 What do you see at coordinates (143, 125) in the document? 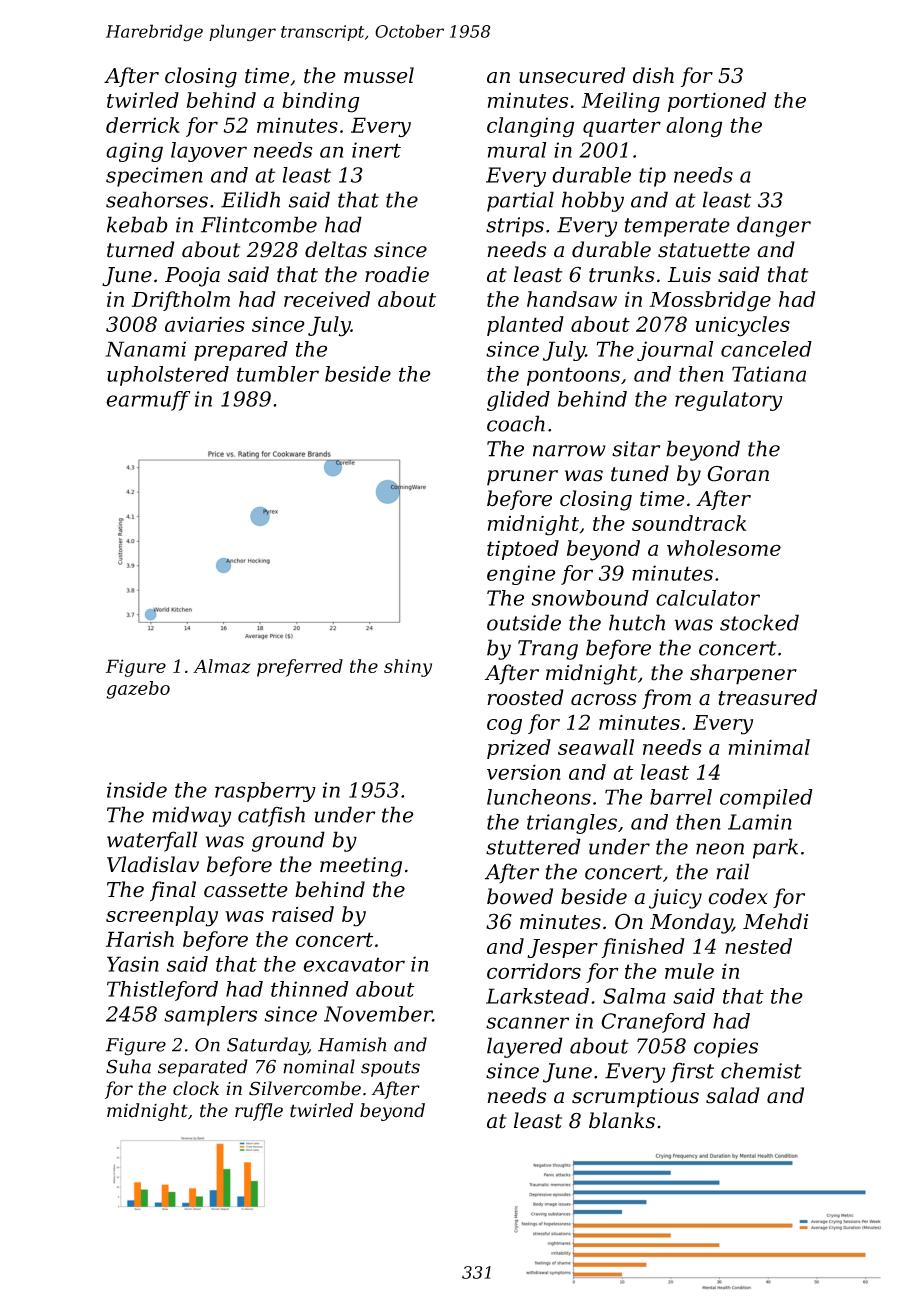
I see `derrick` at bounding box center [143, 125].
